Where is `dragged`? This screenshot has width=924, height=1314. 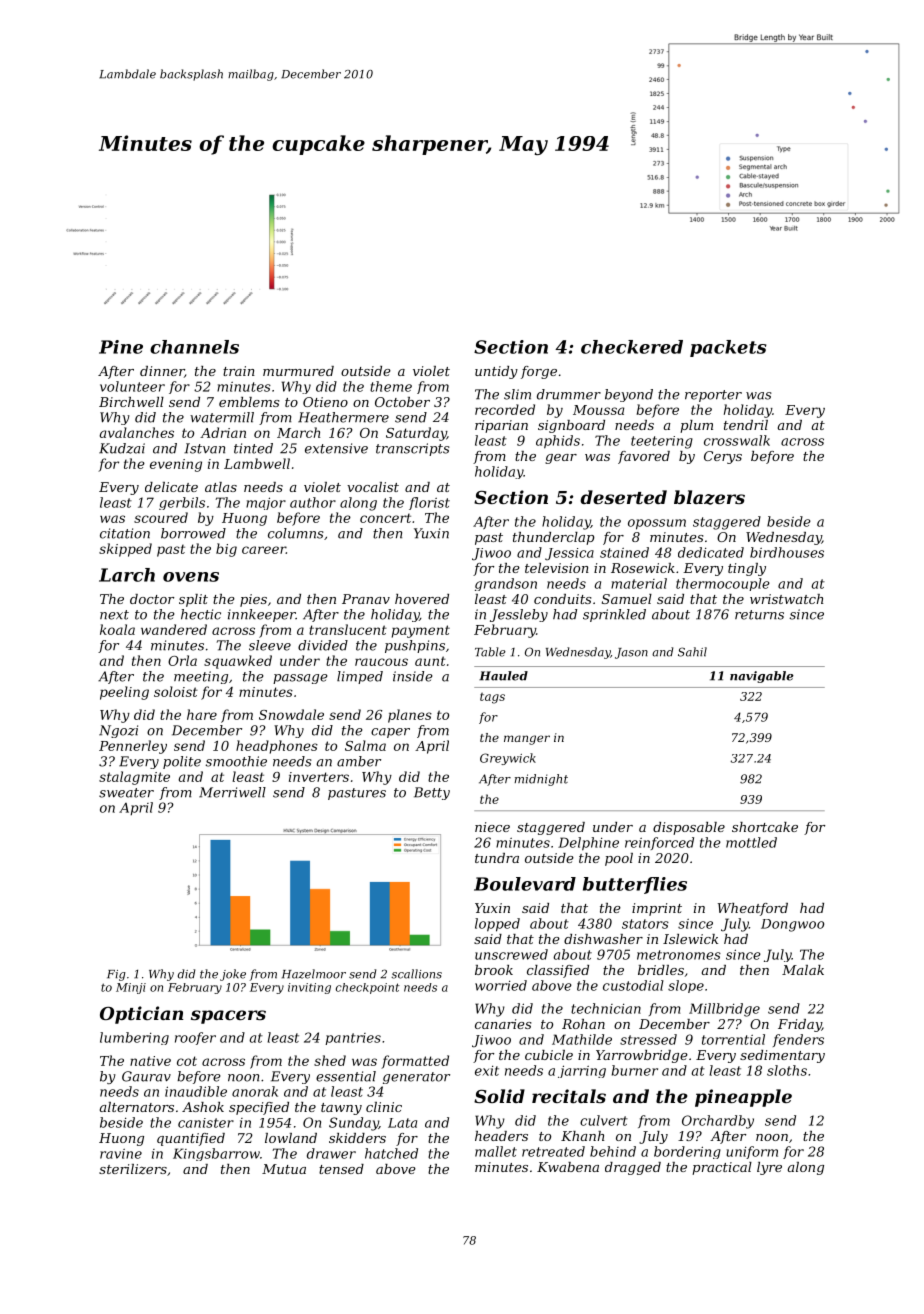
dragged is located at coordinates (633, 1168).
